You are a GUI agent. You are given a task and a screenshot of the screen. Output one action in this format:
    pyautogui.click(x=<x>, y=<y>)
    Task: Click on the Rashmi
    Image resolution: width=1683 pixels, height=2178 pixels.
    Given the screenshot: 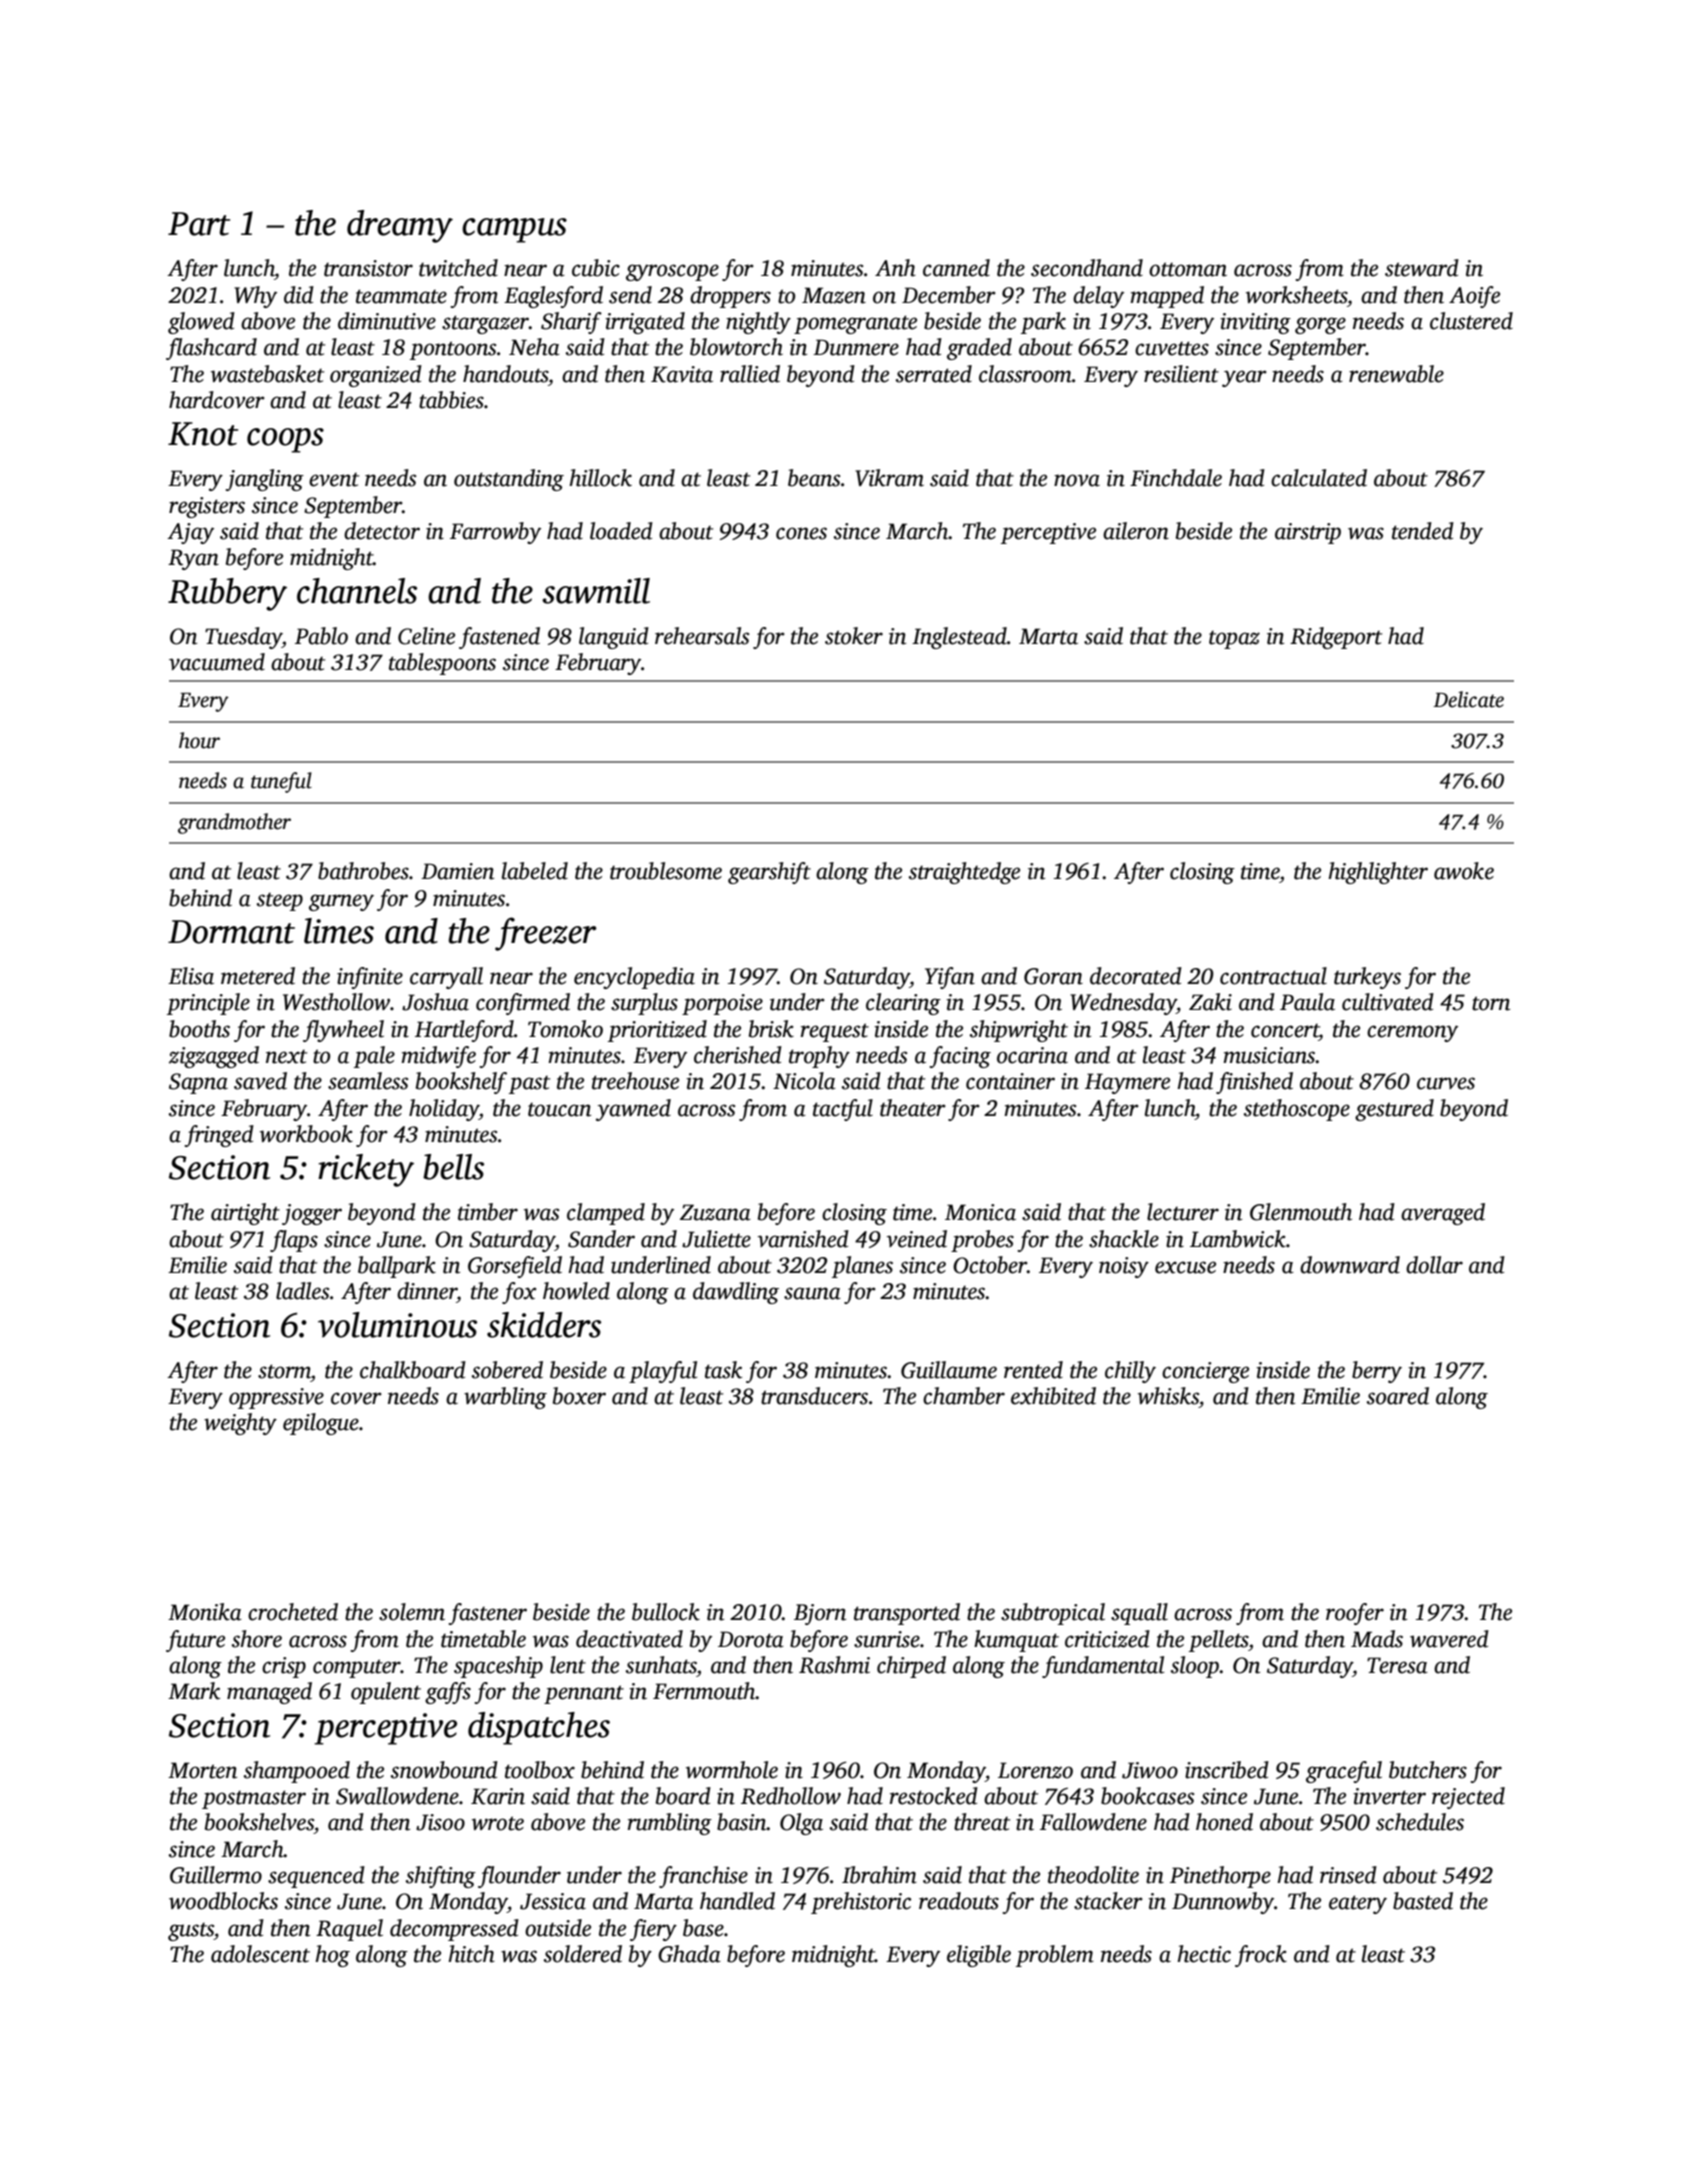 What is the action you would take?
    pyautogui.click(x=834, y=1665)
